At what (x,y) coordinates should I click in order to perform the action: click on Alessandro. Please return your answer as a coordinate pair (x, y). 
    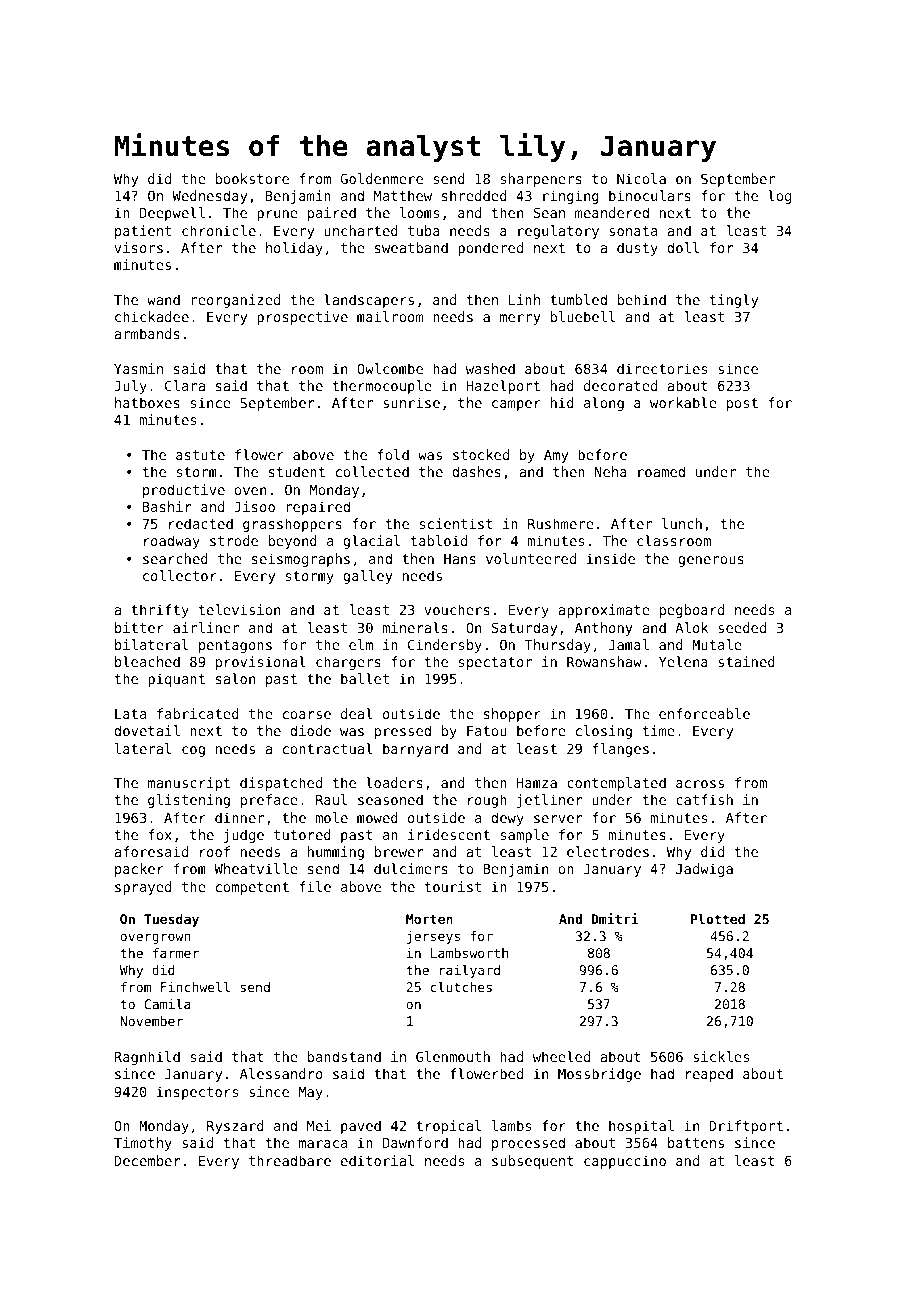
    Looking at the image, I should click on (281, 1073).
